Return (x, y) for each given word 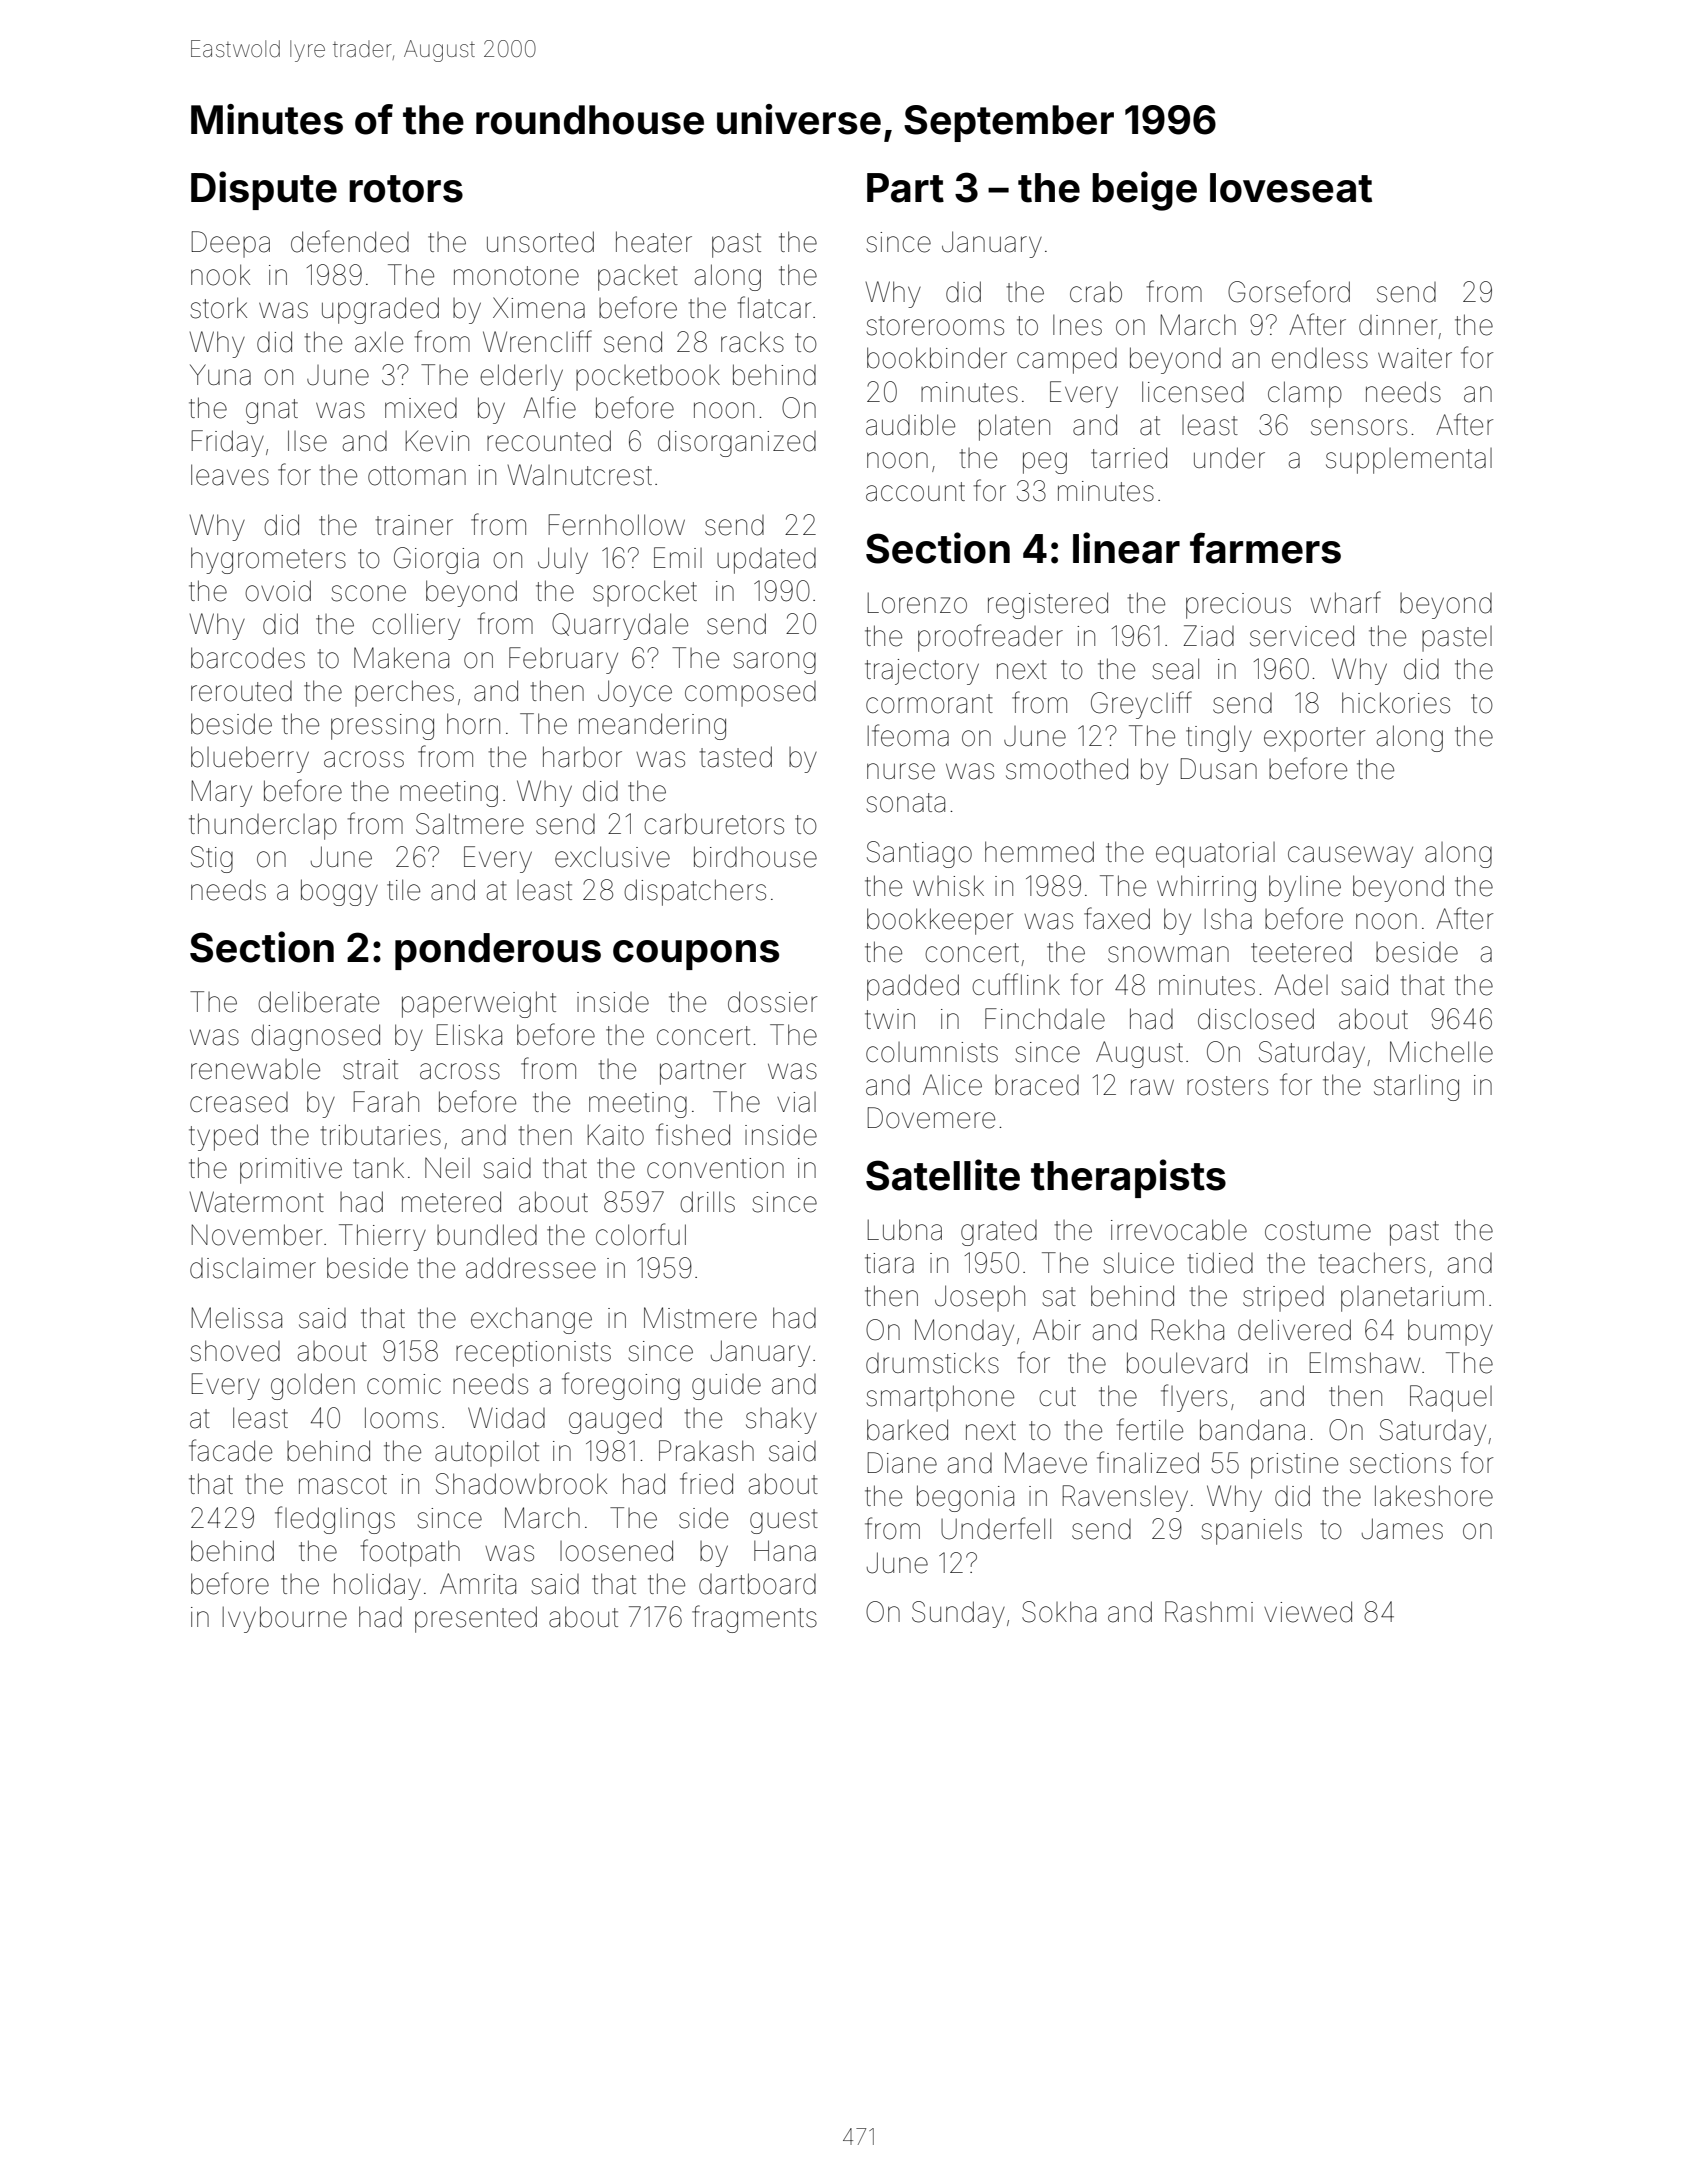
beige (1144, 191)
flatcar (774, 307)
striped (1283, 1299)
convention (715, 1168)
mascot (343, 1485)
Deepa (231, 244)
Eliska (469, 1035)
